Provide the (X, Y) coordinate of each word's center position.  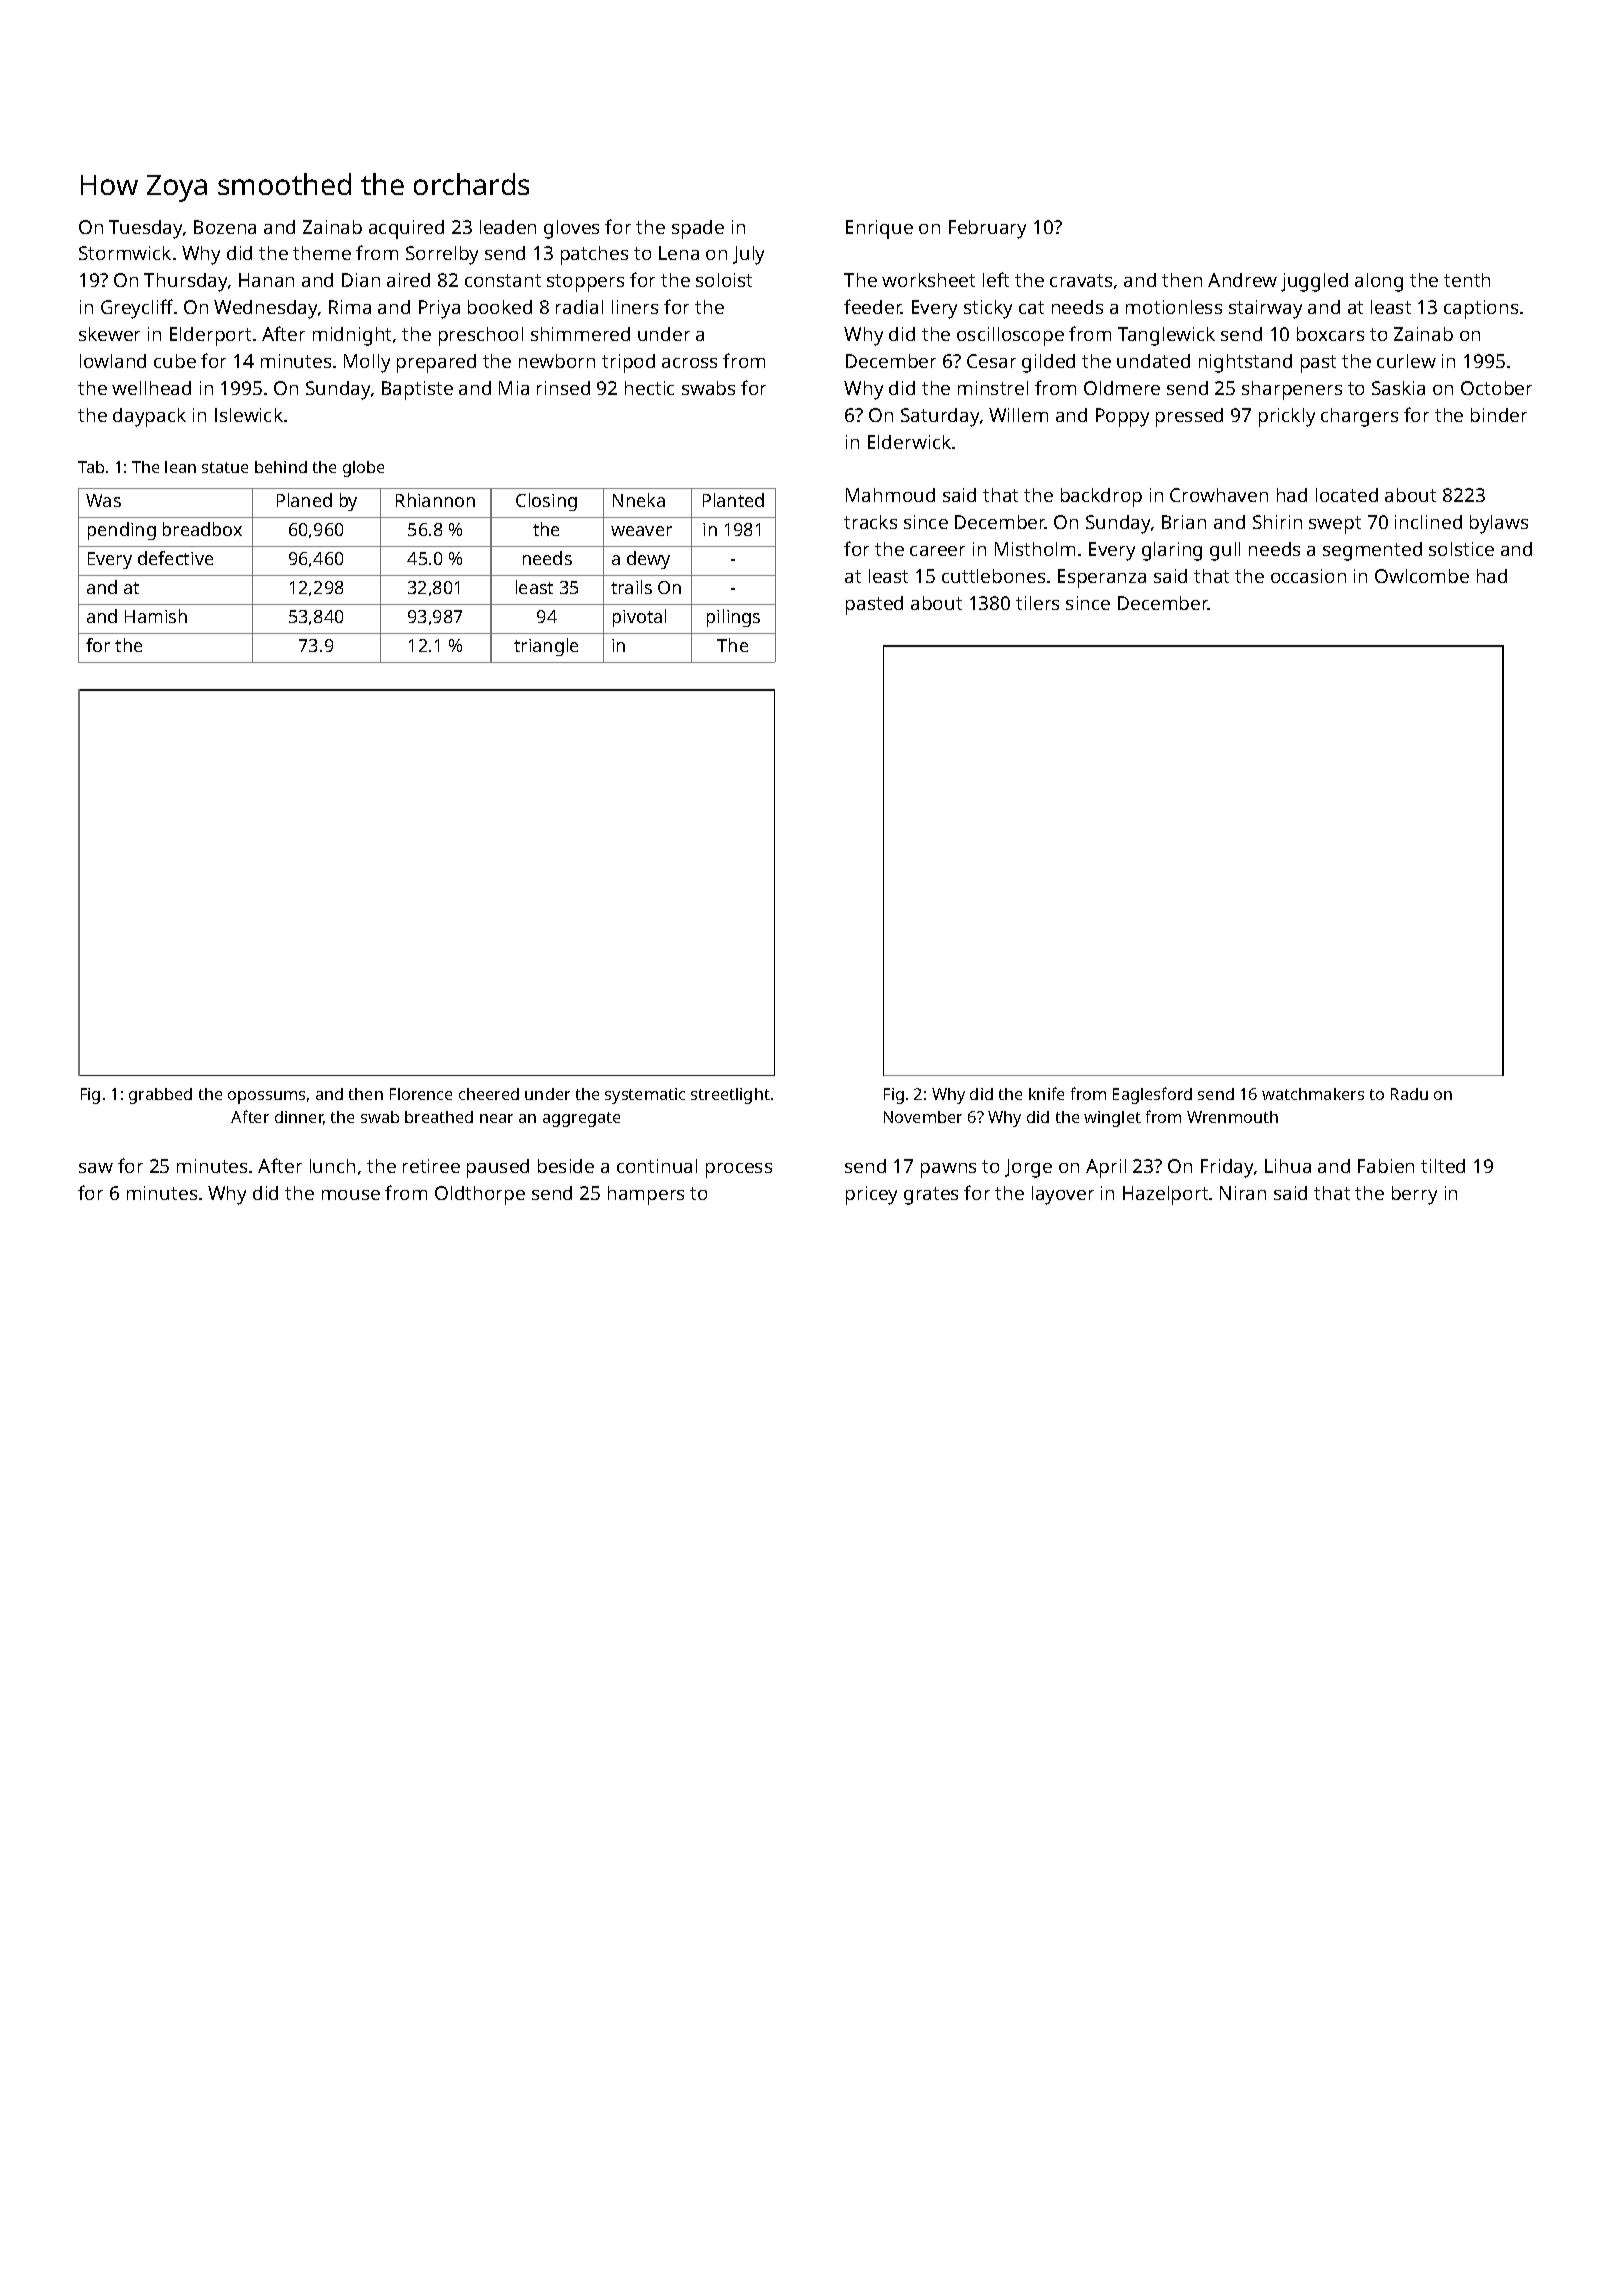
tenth (1467, 280)
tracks (870, 522)
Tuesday (145, 229)
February (987, 229)
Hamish (156, 616)
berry (1414, 1195)
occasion (1308, 576)
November (923, 1117)
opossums (266, 1097)
